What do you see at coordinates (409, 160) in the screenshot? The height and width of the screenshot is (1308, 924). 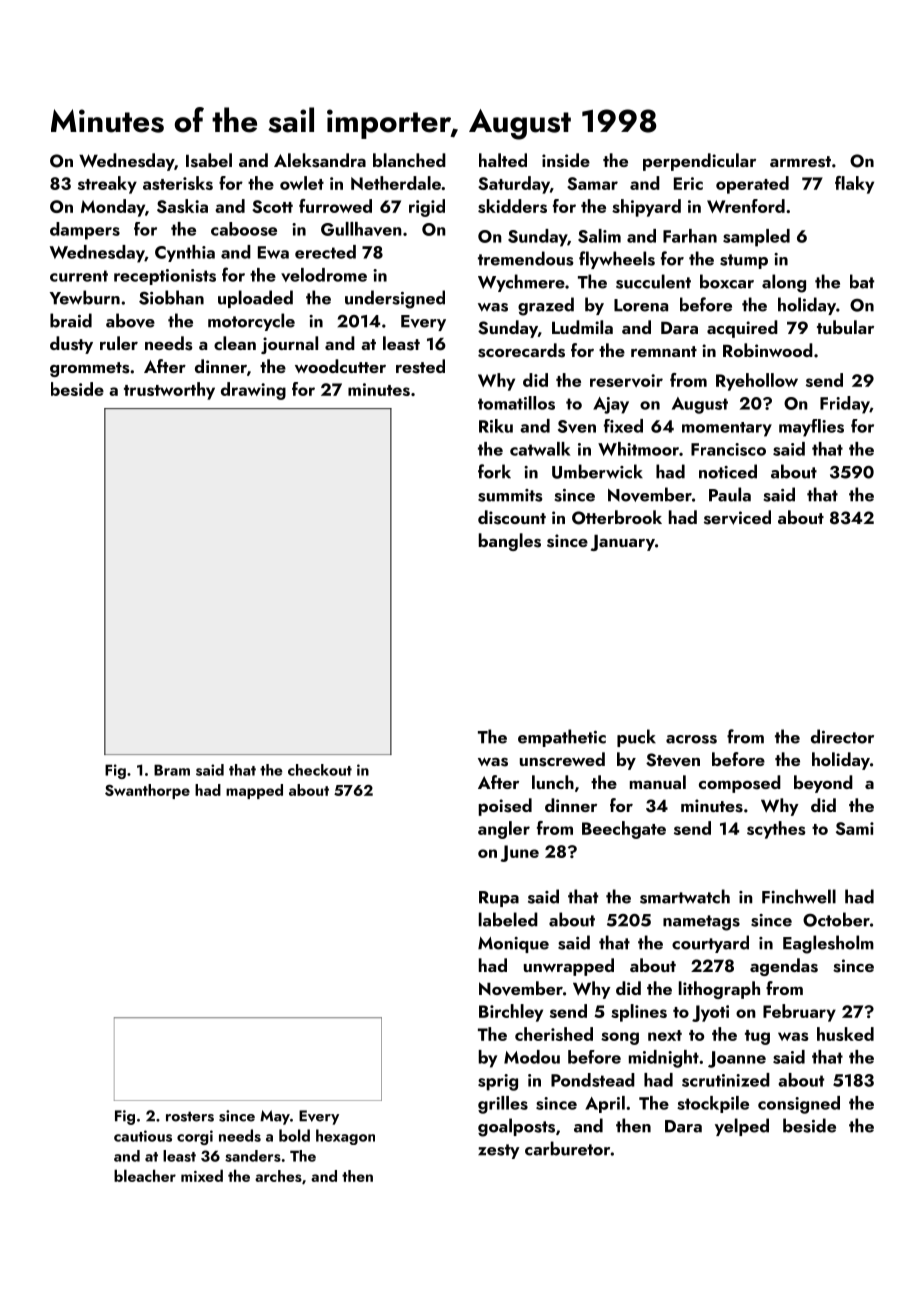 I see `blanched` at bounding box center [409, 160].
